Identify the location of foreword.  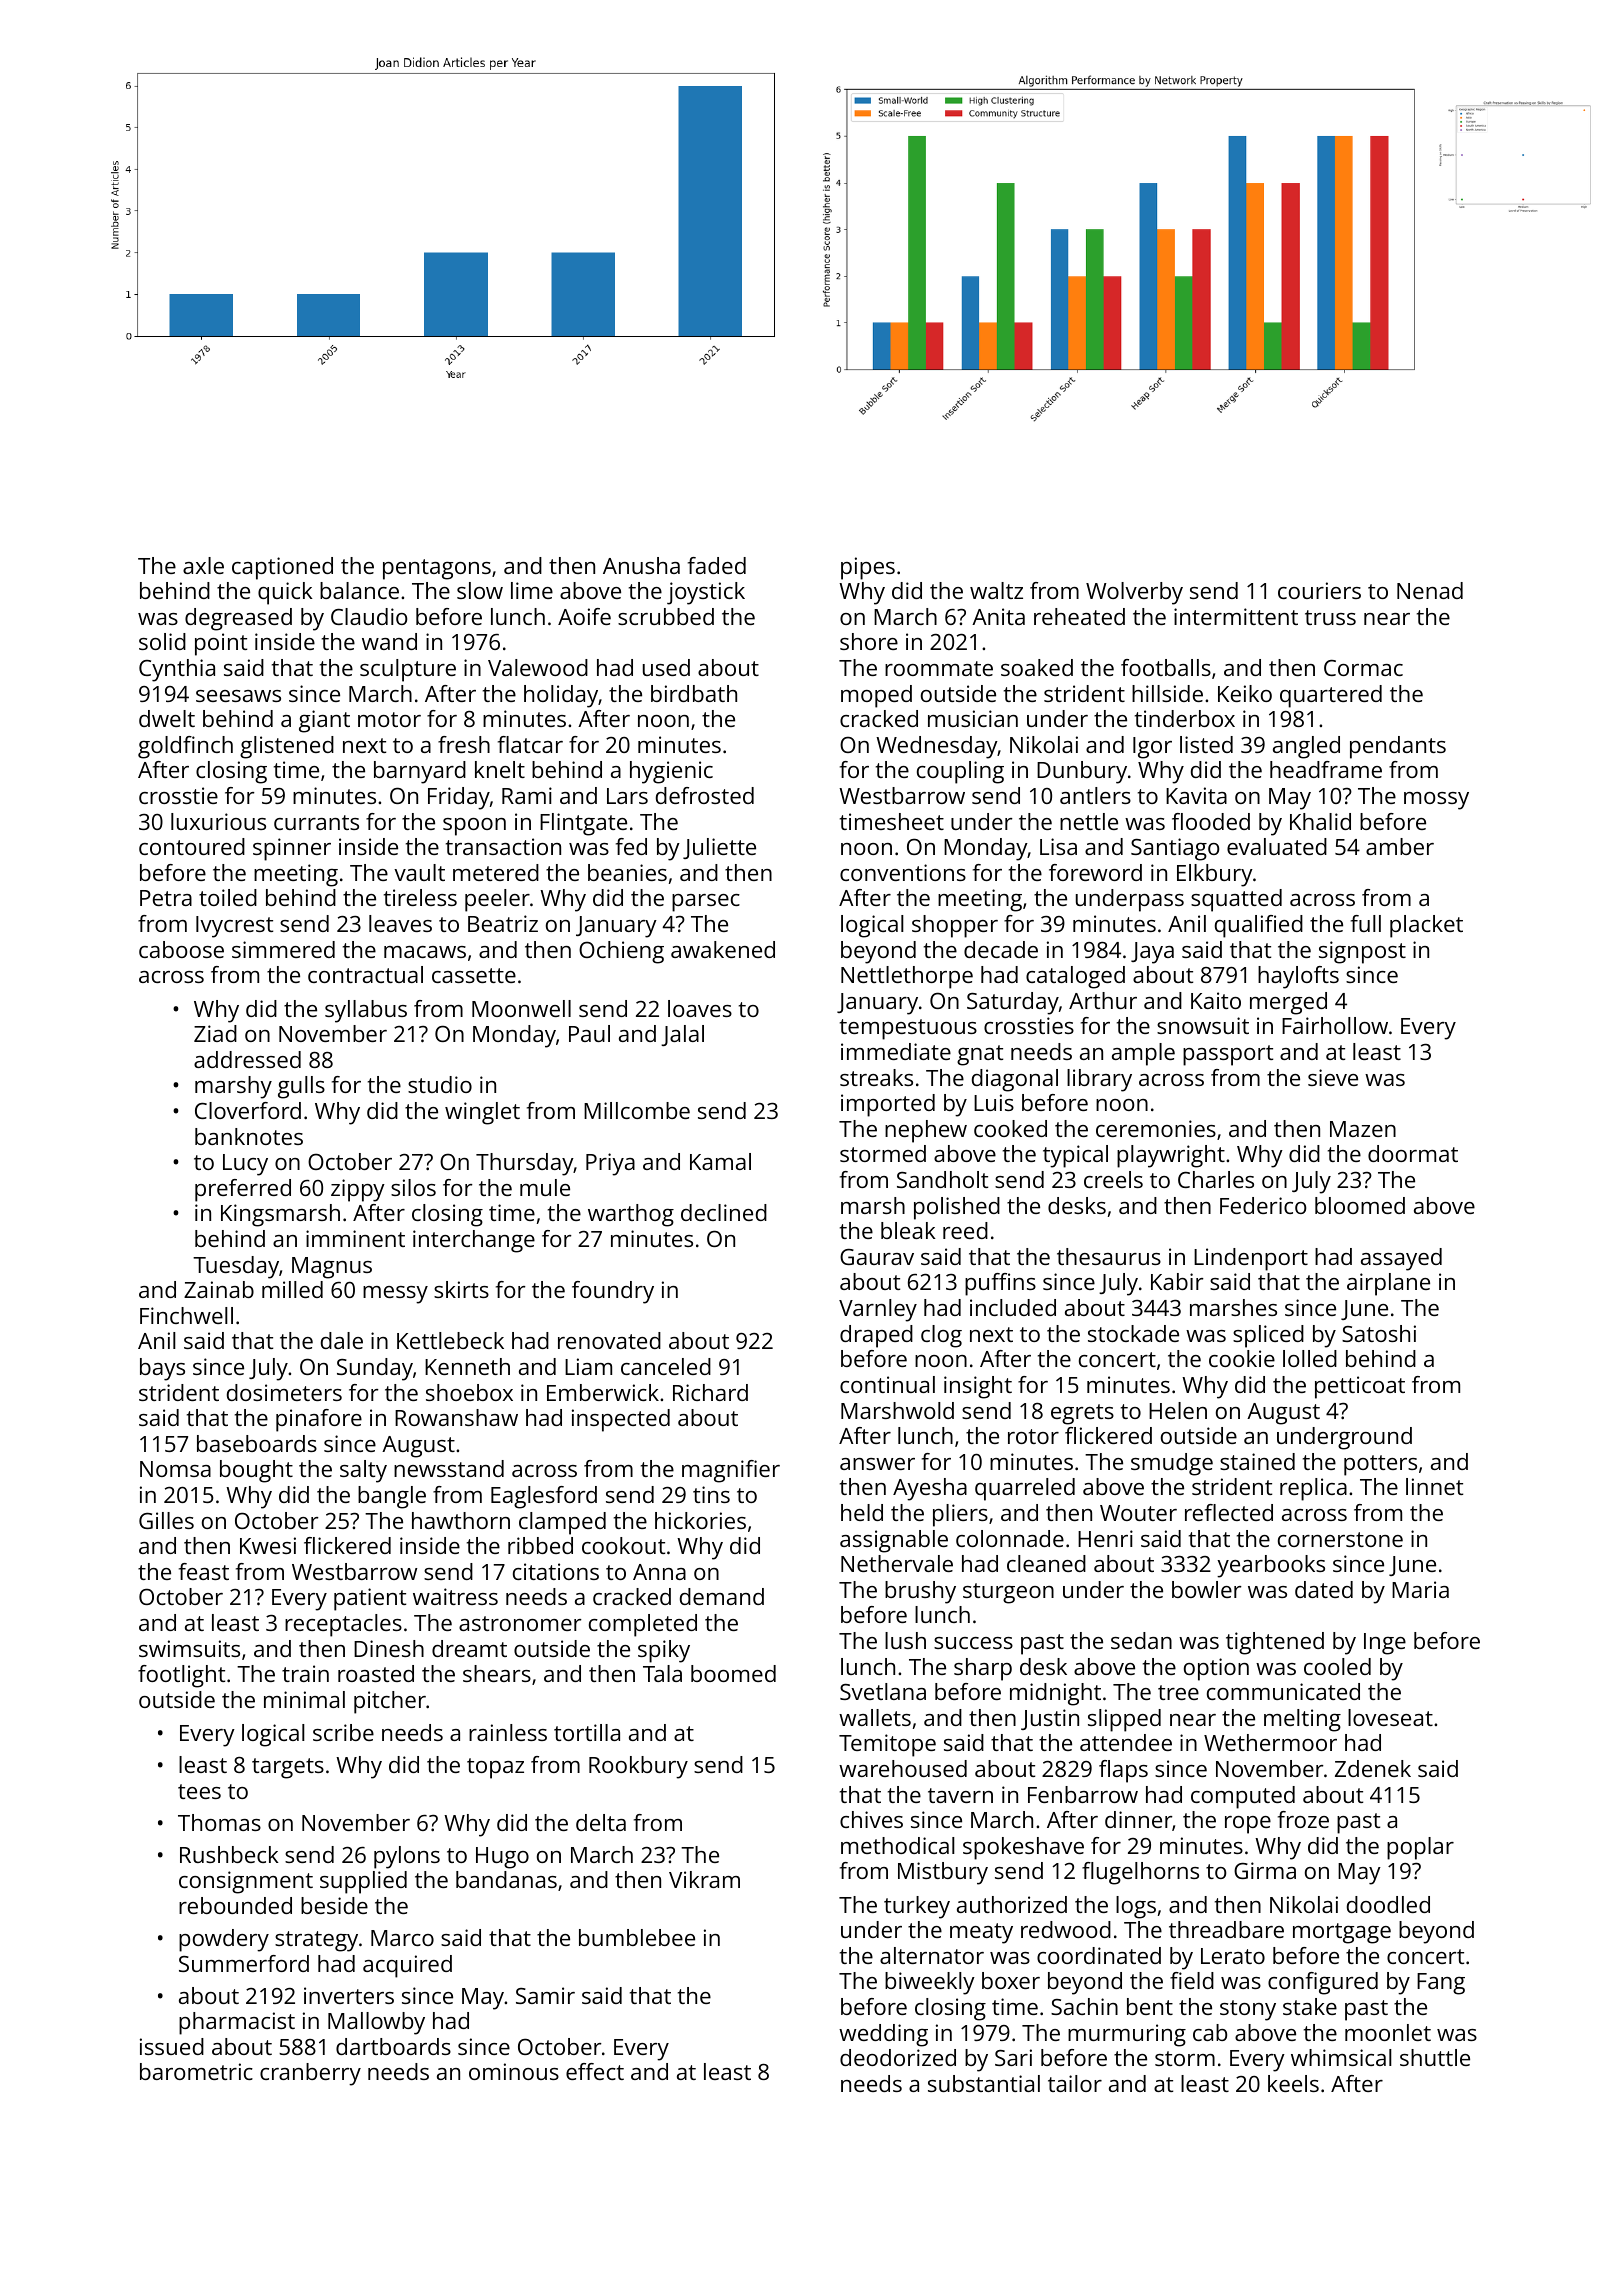
(1095, 872).
